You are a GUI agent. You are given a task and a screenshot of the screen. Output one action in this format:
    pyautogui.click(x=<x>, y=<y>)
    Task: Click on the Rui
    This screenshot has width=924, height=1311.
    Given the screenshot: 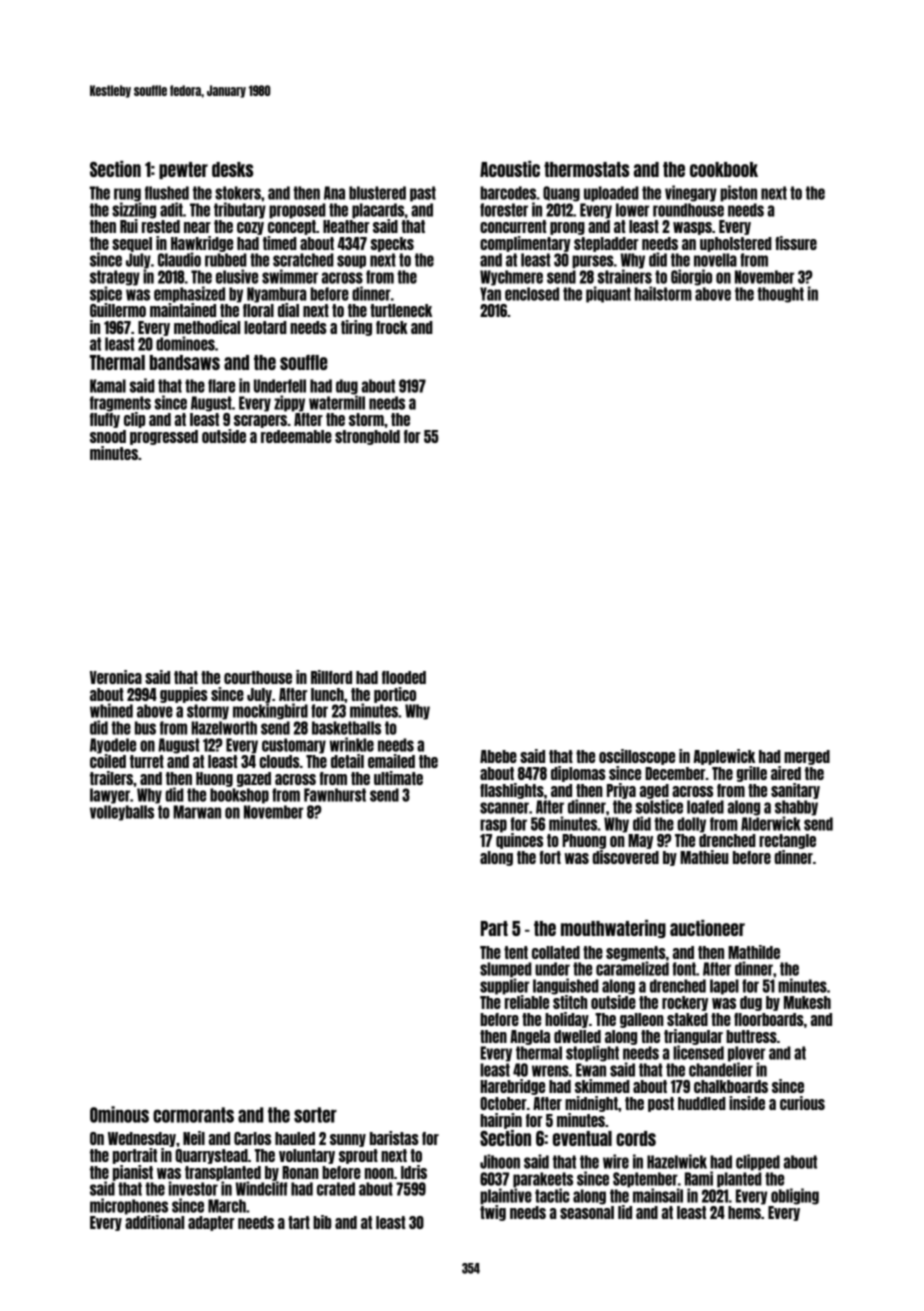 What is the action you would take?
    pyautogui.click(x=129, y=226)
